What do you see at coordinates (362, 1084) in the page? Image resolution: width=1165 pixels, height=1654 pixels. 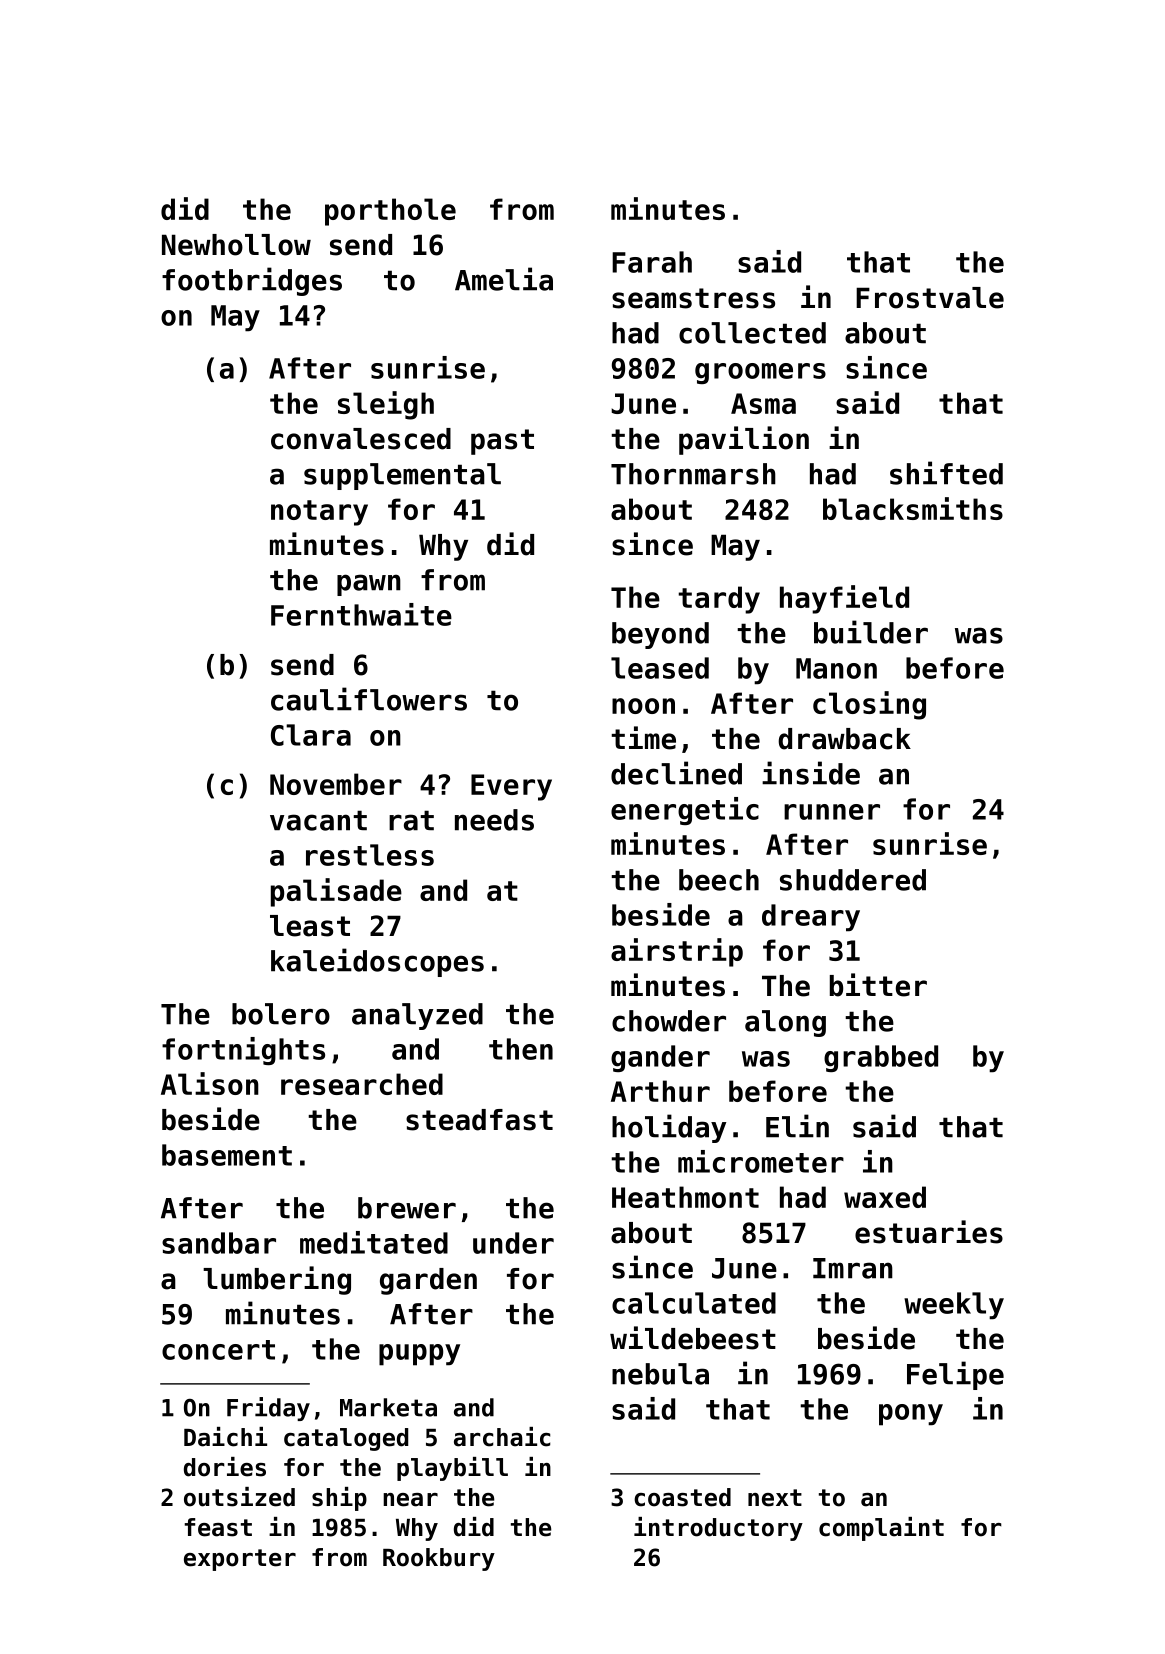 I see `researched` at bounding box center [362, 1084].
